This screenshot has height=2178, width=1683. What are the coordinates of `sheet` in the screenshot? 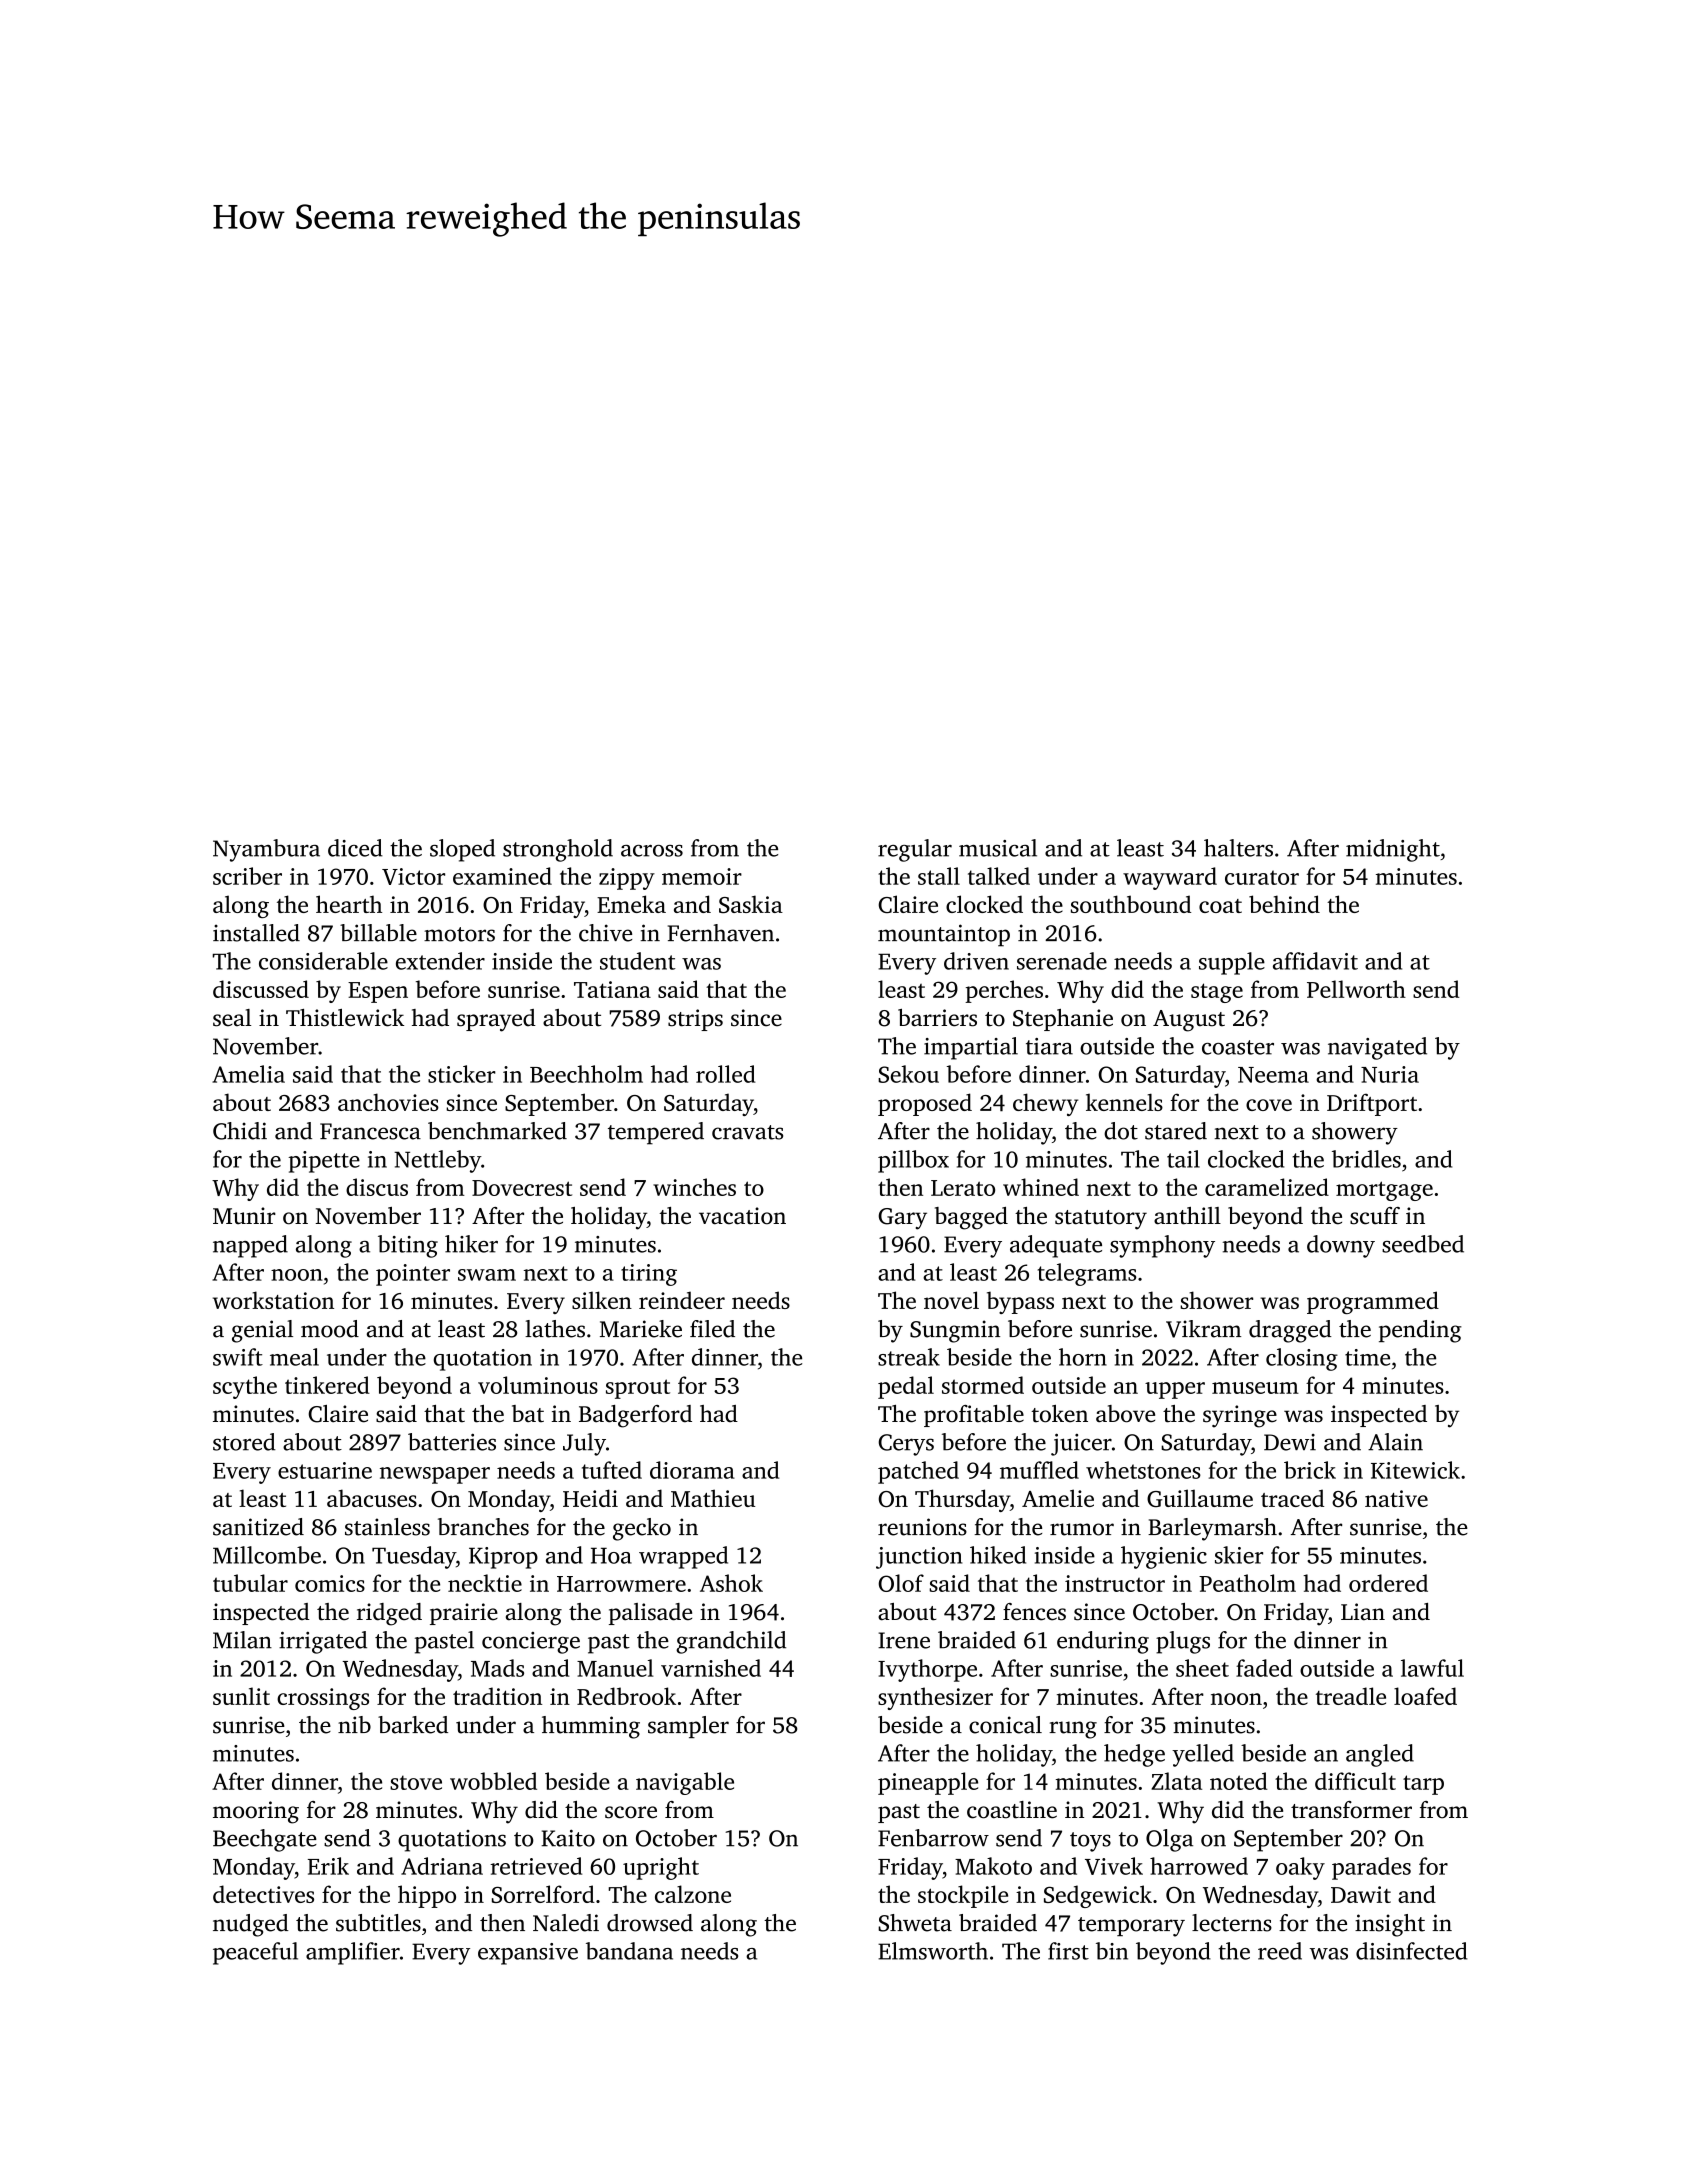 It's located at (1202, 1668).
